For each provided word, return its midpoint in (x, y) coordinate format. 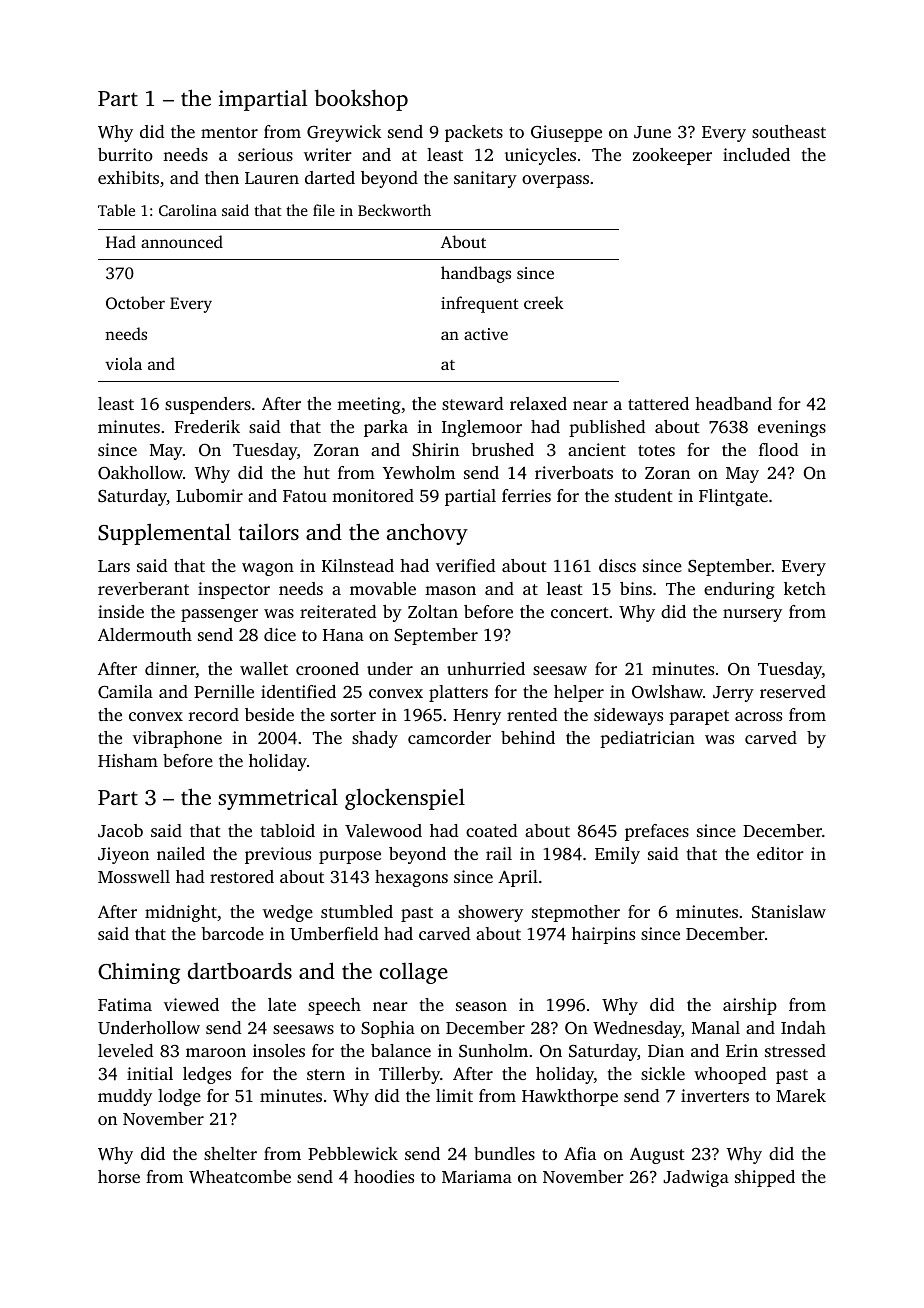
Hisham (128, 760)
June (652, 132)
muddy (125, 1097)
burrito (125, 154)
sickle (663, 1073)
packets (474, 133)
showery (490, 913)
